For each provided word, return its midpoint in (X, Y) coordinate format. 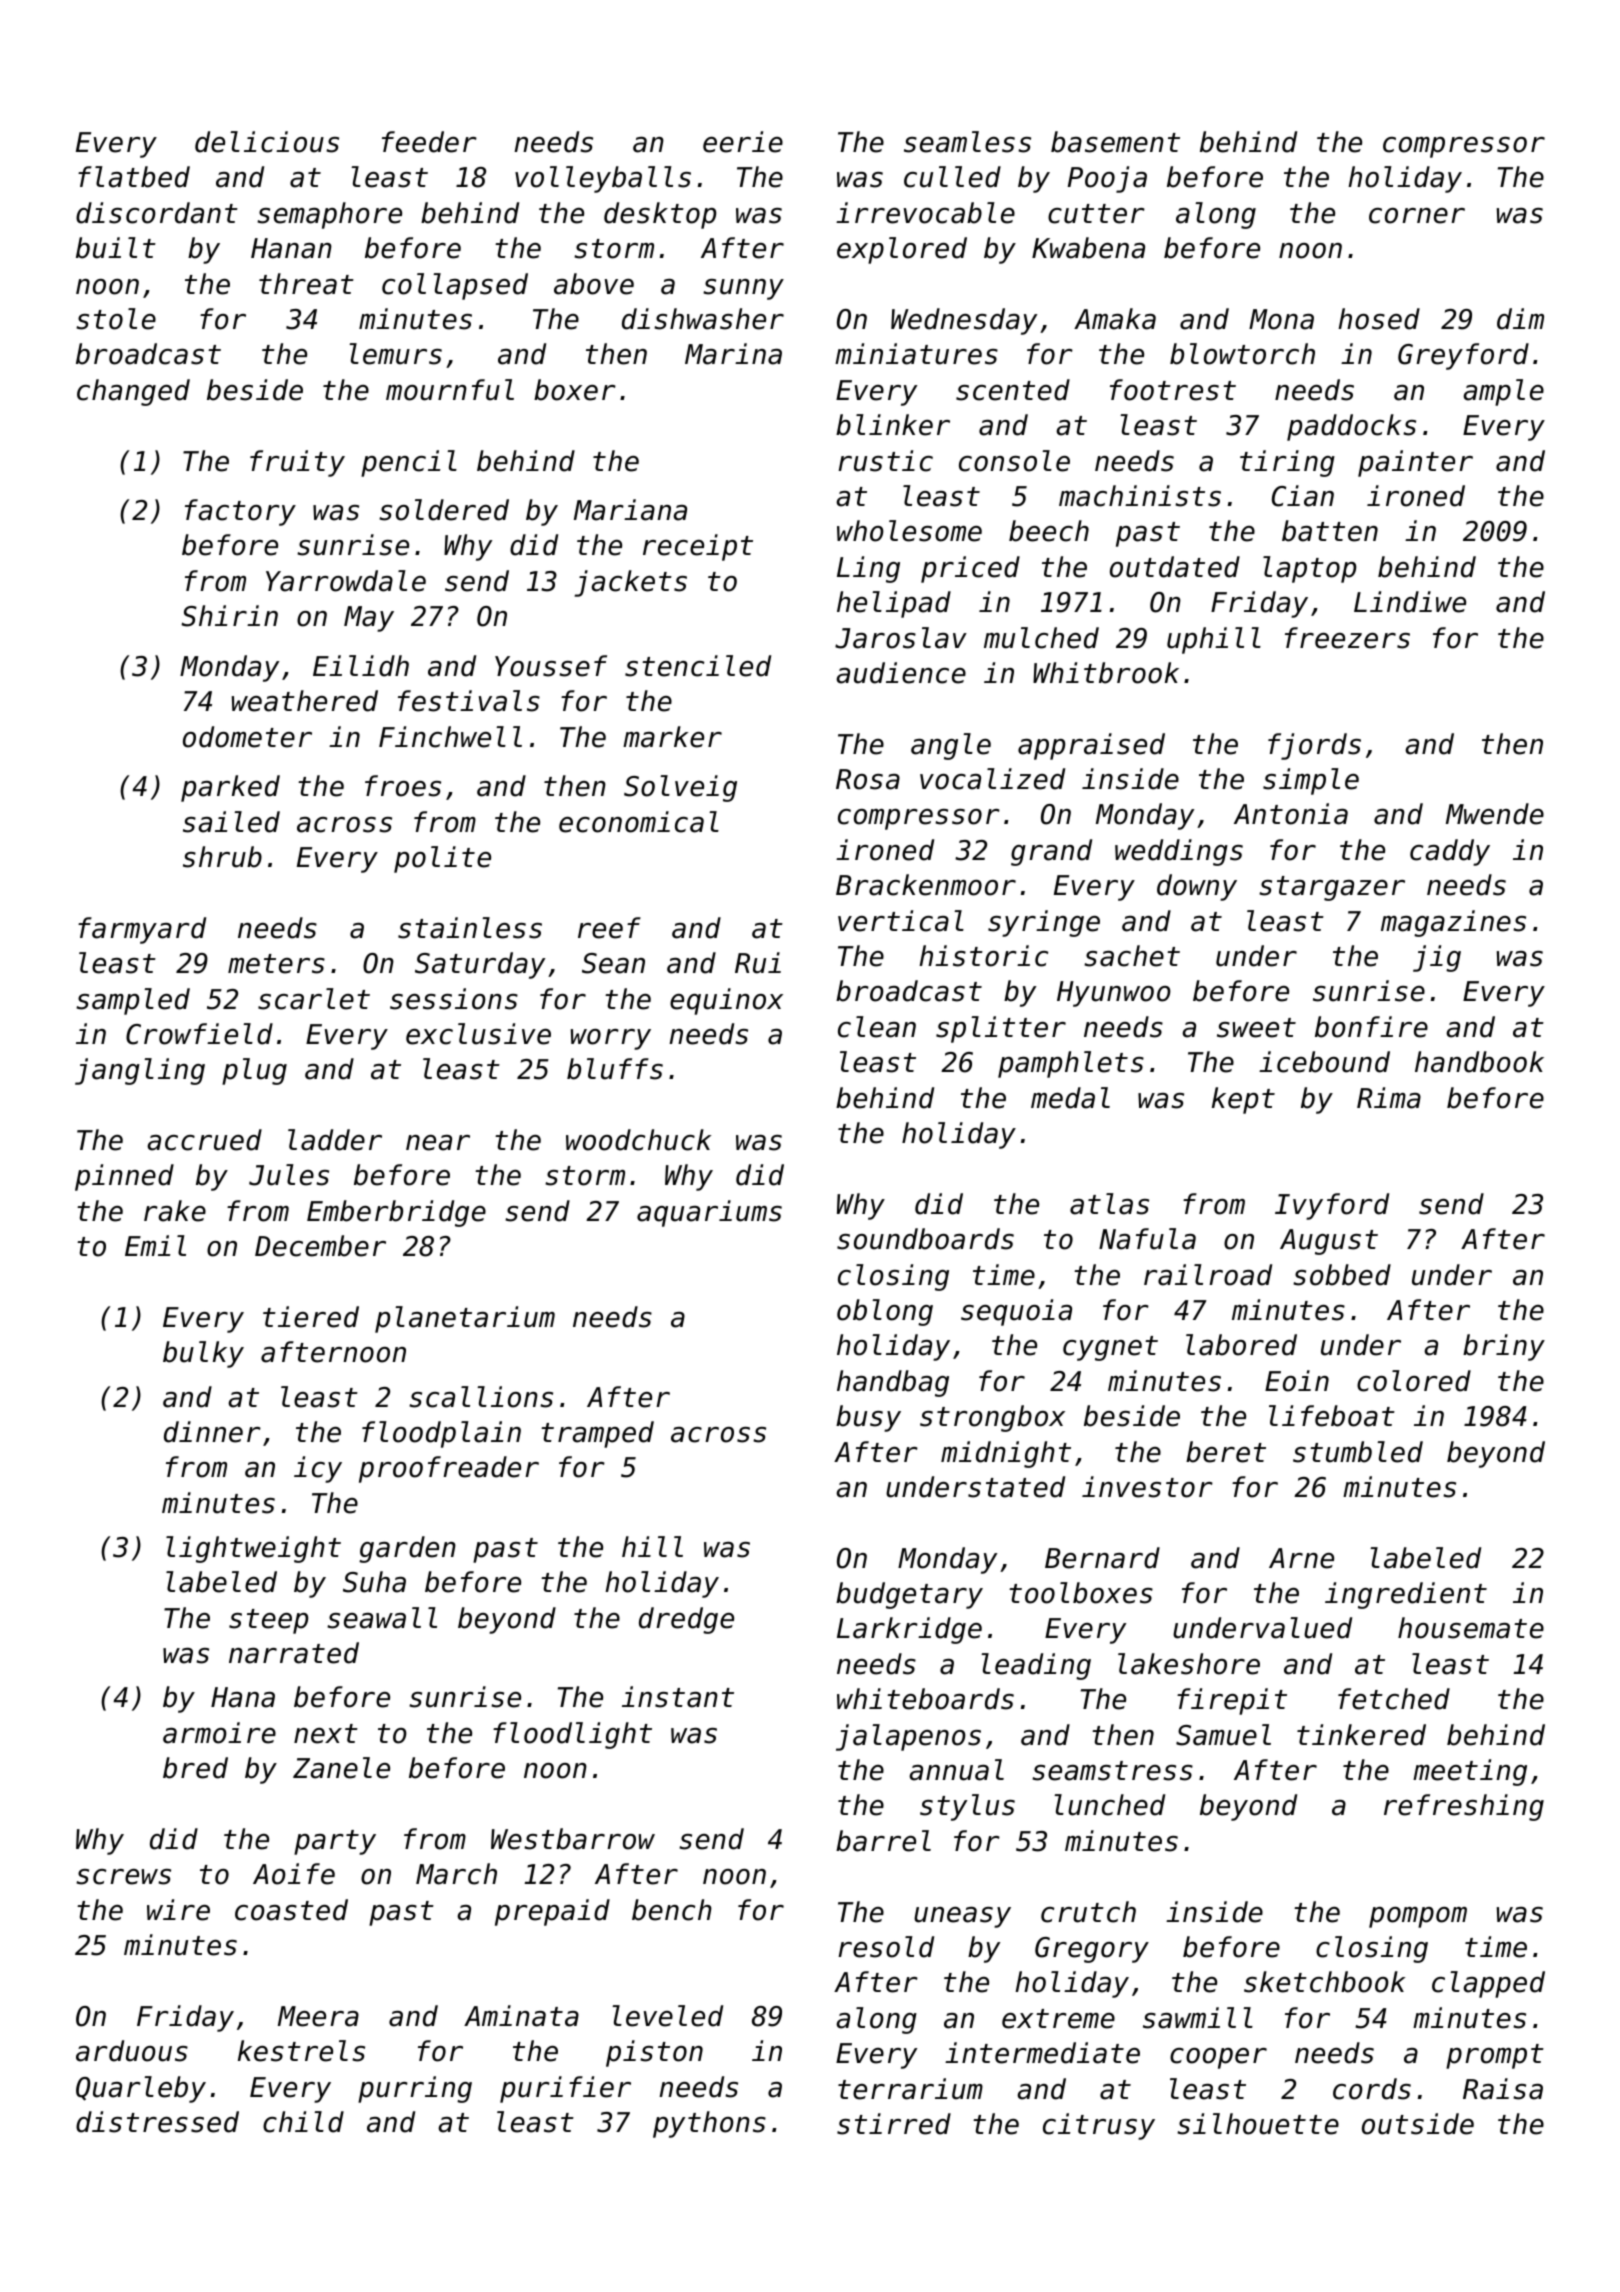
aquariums (709, 1213)
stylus (967, 1807)
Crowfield (199, 1034)
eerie (743, 142)
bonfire (1371, 1027)
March (456, 1874)
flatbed (134, 177)
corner (1417, 216)
